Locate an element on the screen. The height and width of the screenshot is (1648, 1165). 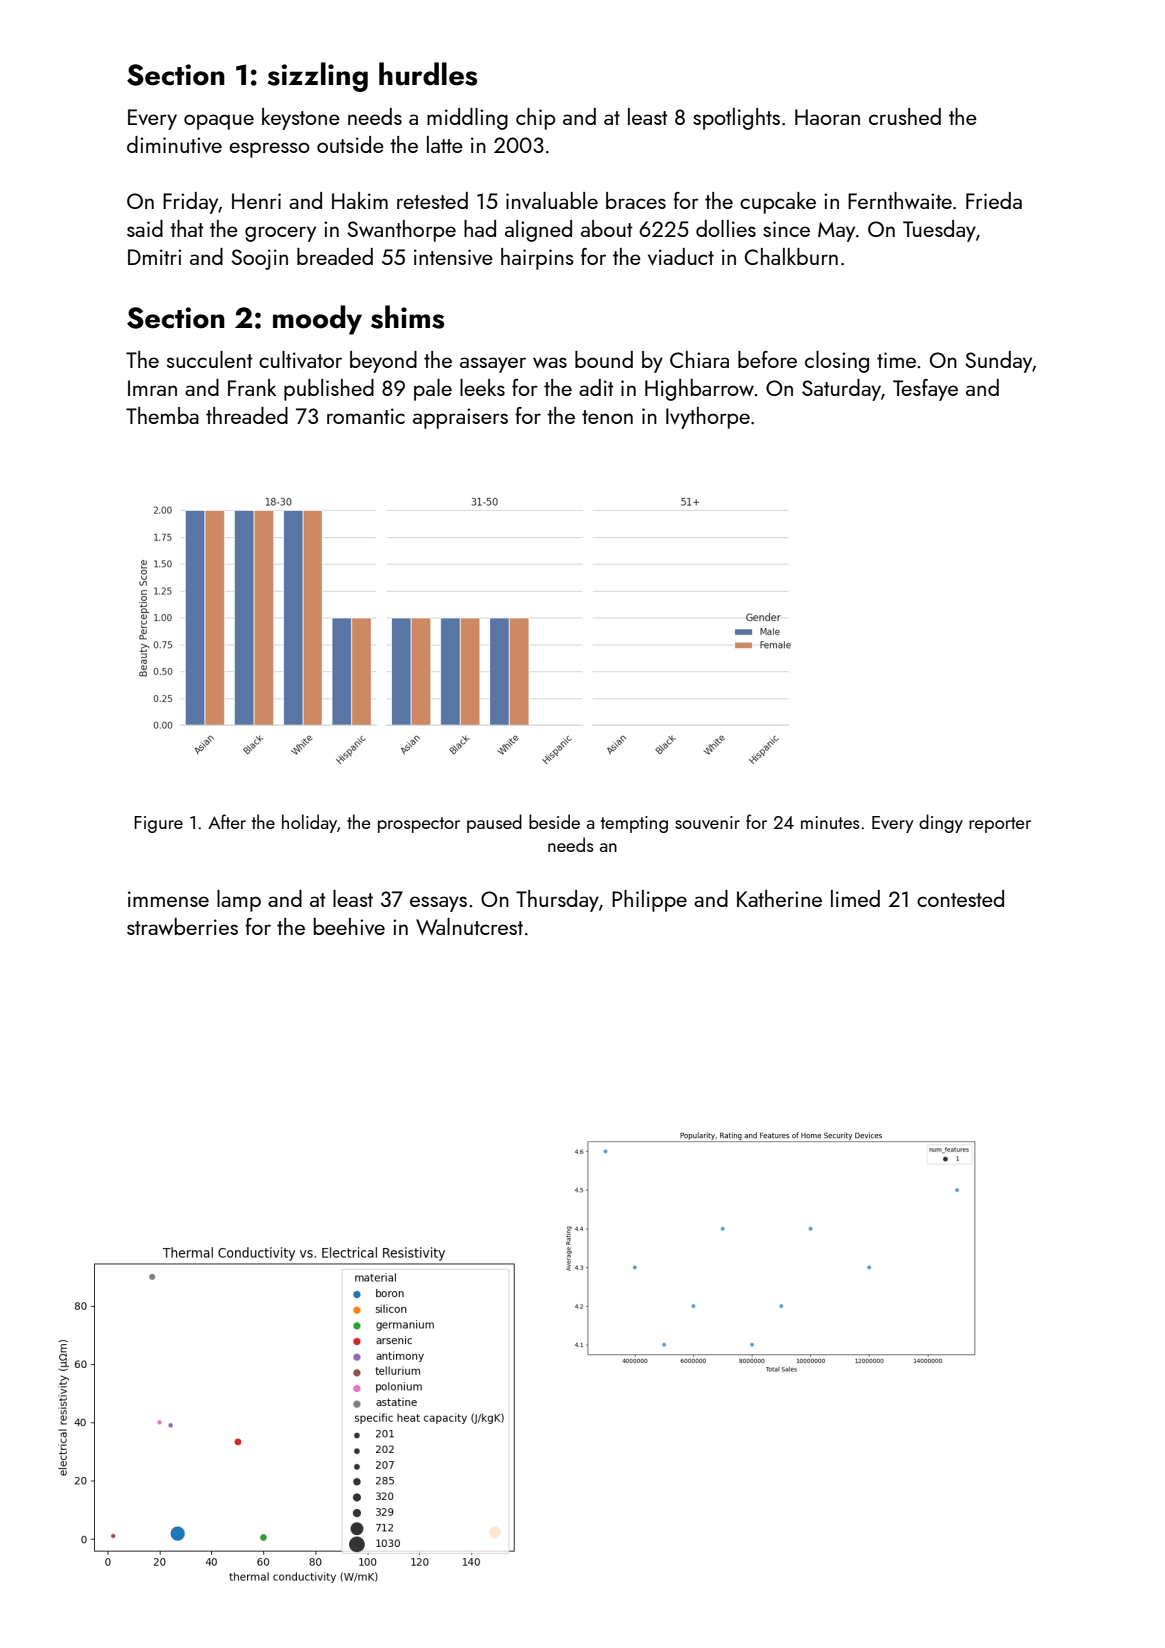
beside is located at coordinates (554, 821).
